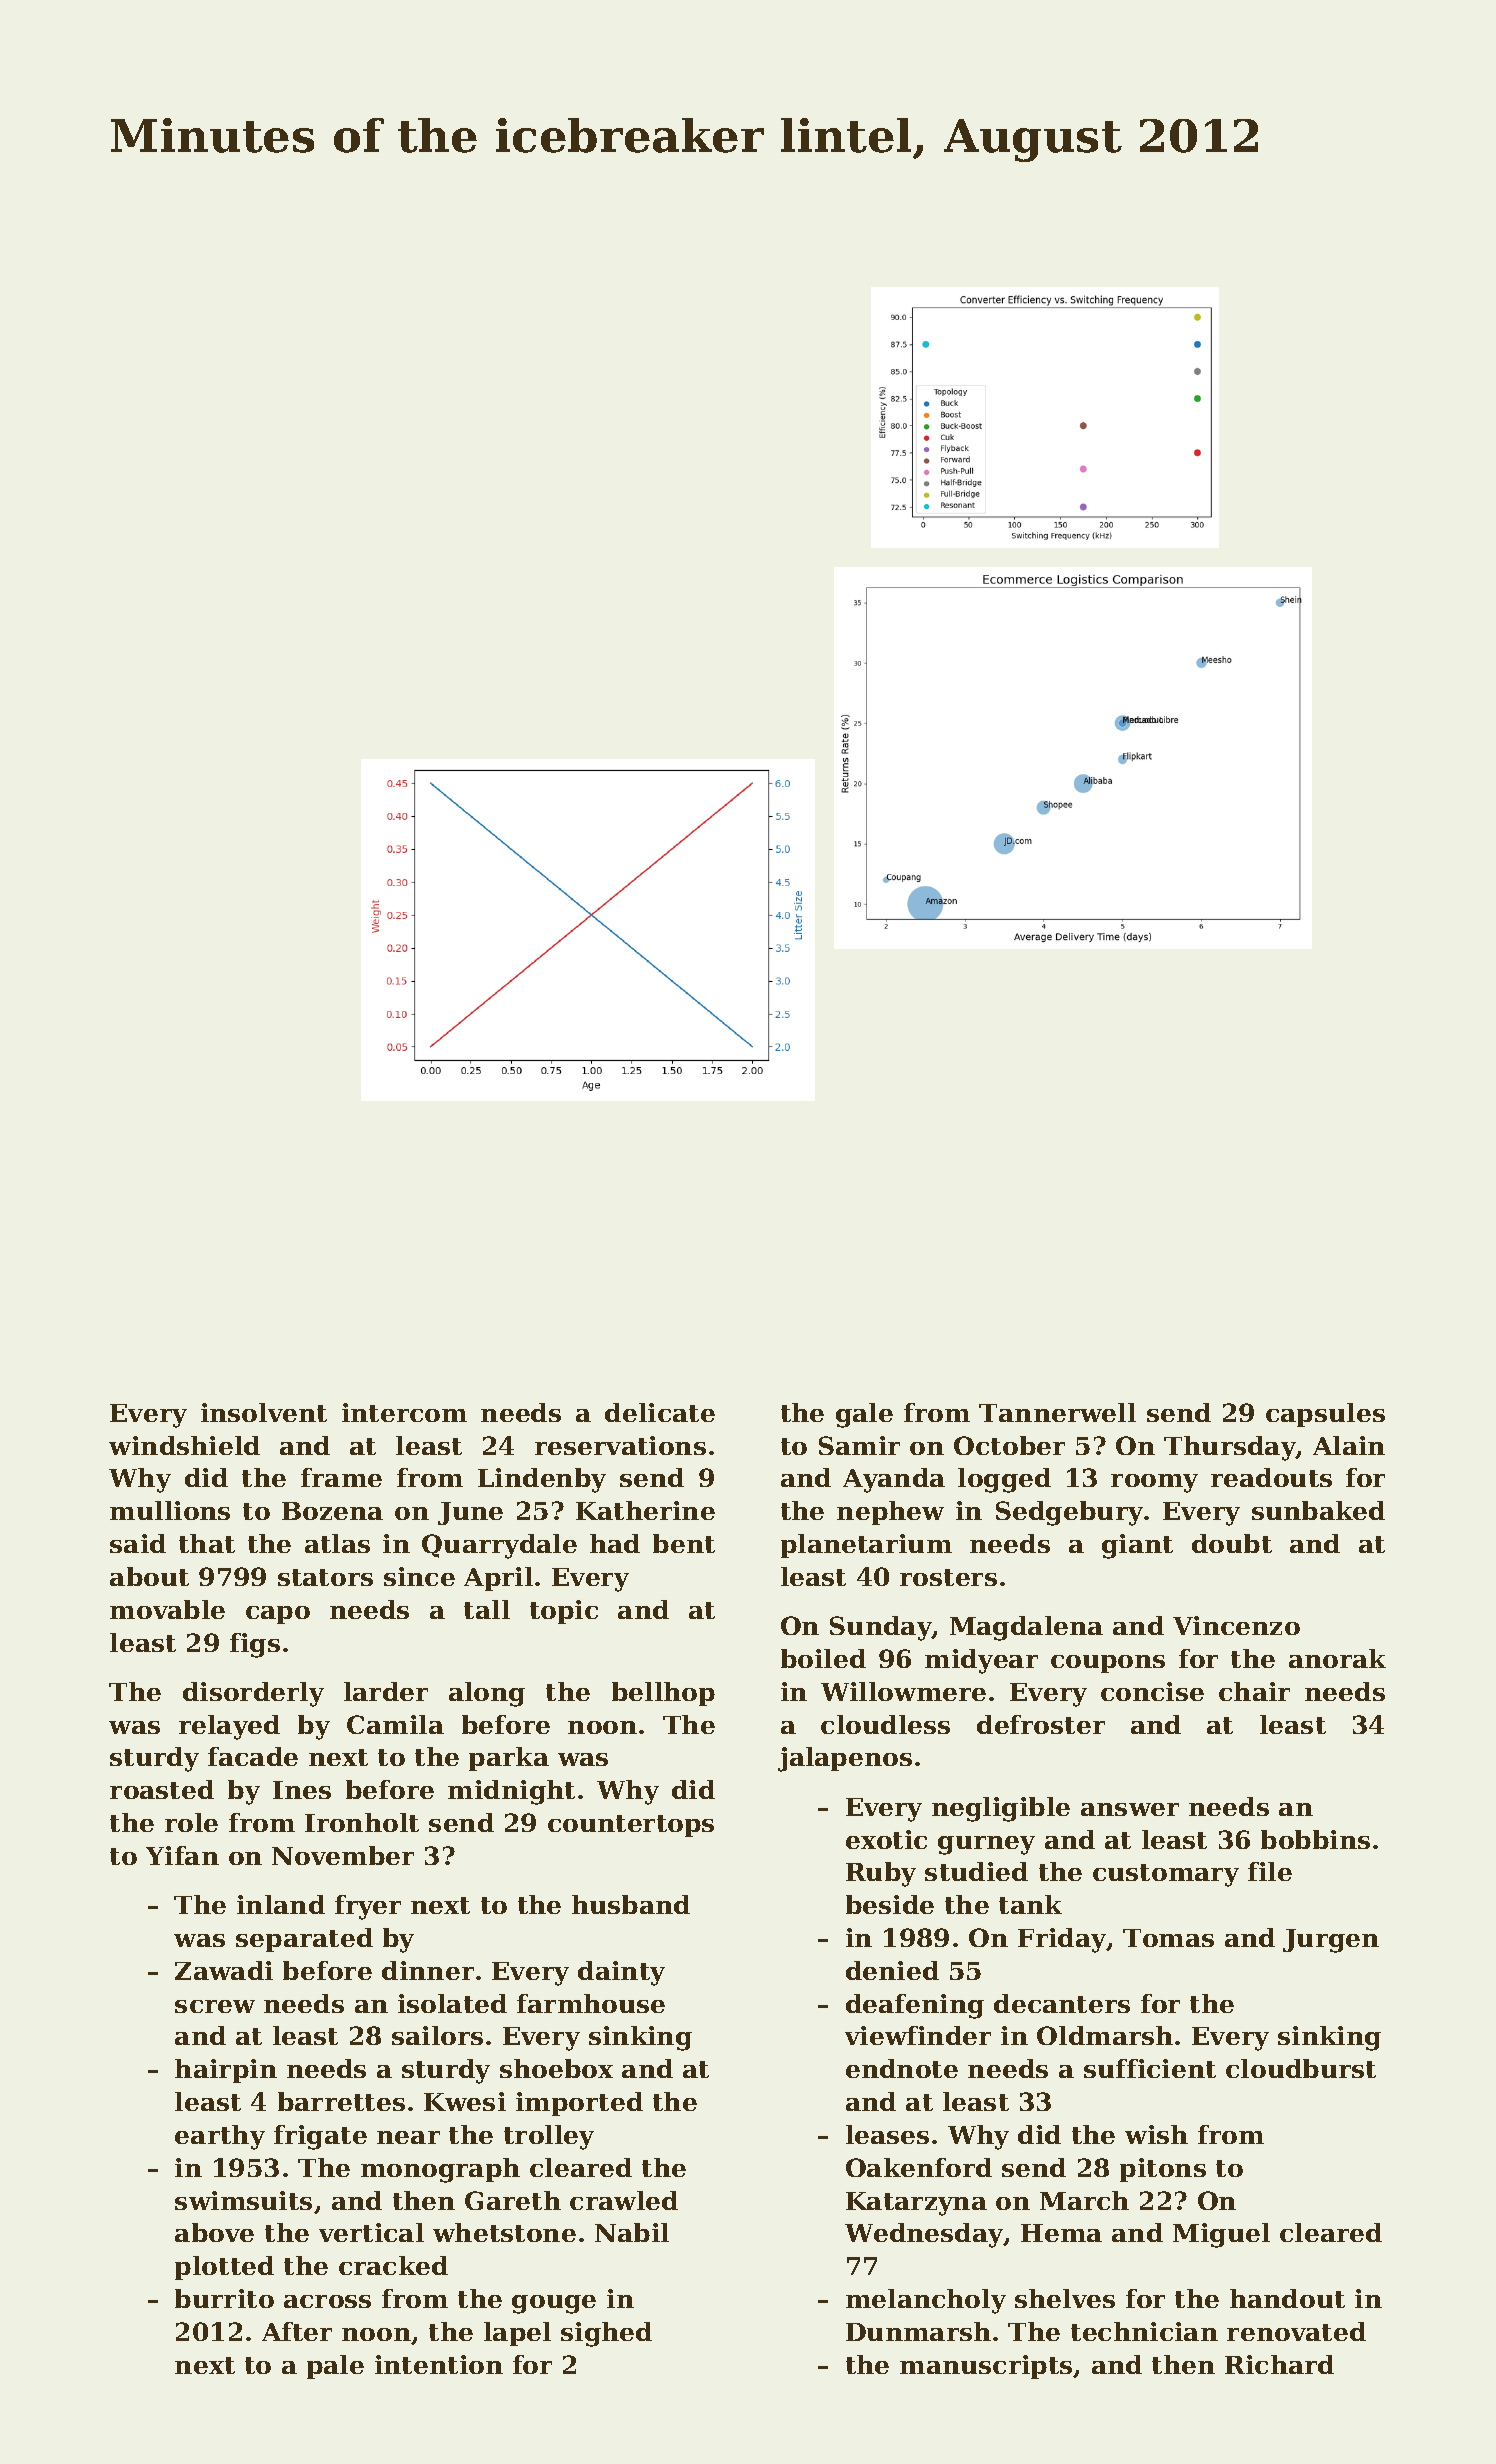 This screenshot has width=1496, height=2464. What do you see at coordinates (1166, 1875) in the screenshot?
I see `customary` at bounding box center [1166, 1875].
